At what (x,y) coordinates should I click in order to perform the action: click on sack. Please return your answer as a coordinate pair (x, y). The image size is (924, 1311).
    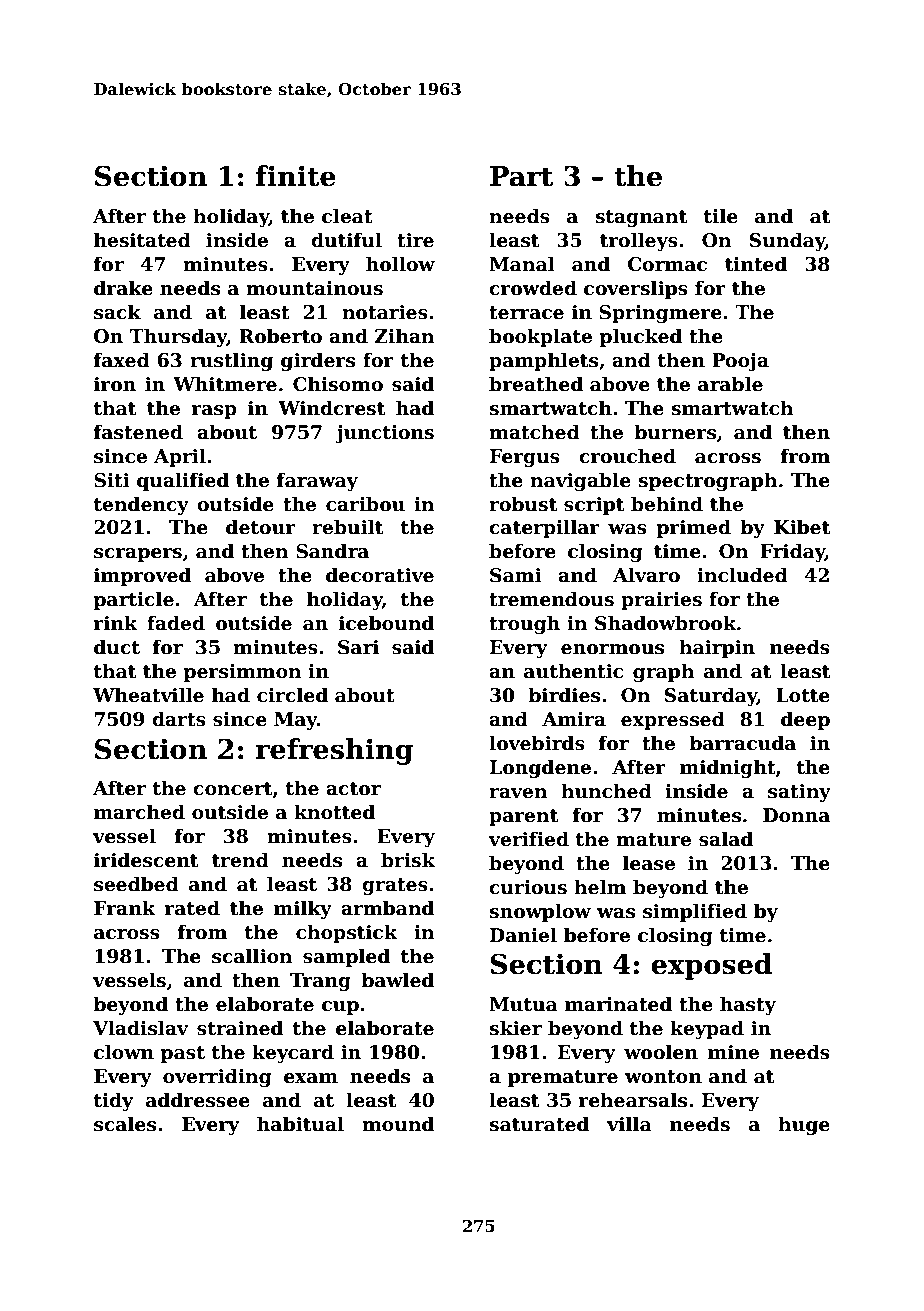
    Looking at the image, I should click on (117, 312).
